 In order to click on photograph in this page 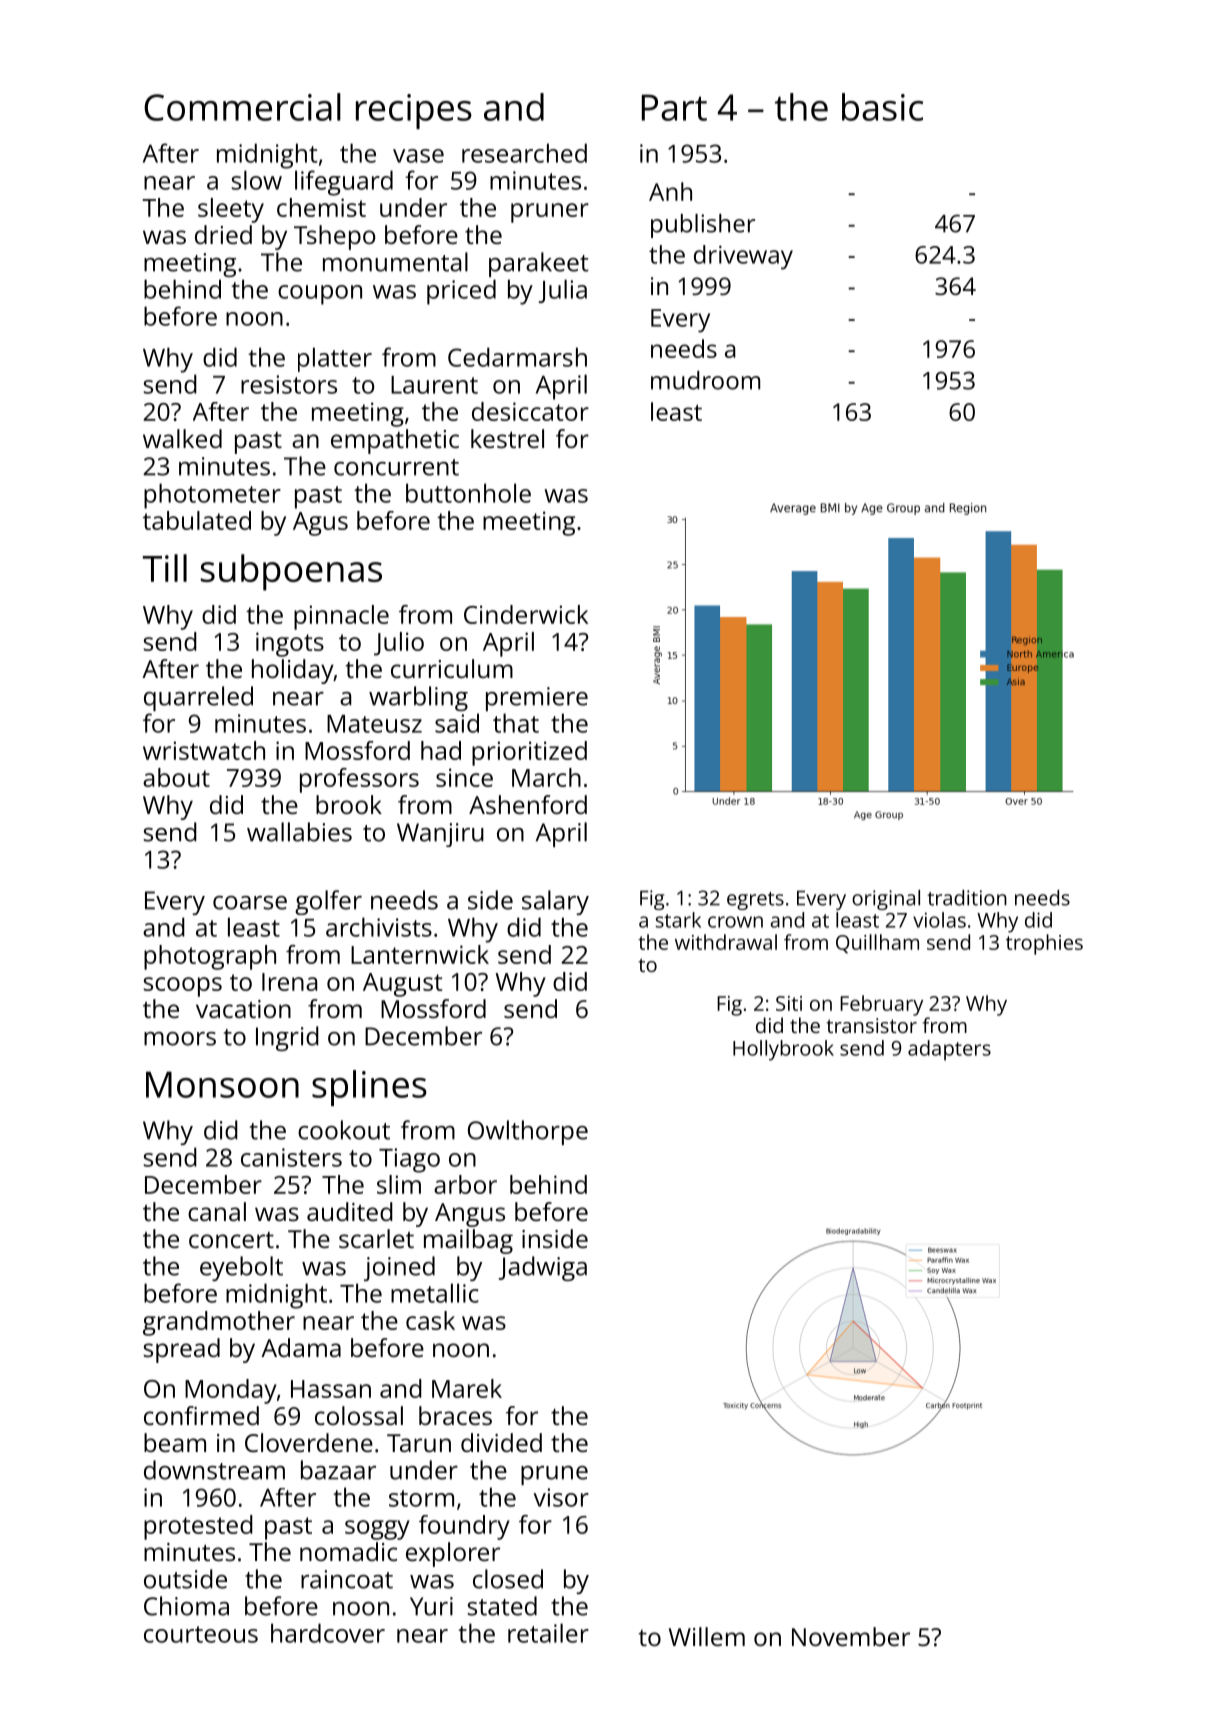, I will do `click(210, 957)`.
